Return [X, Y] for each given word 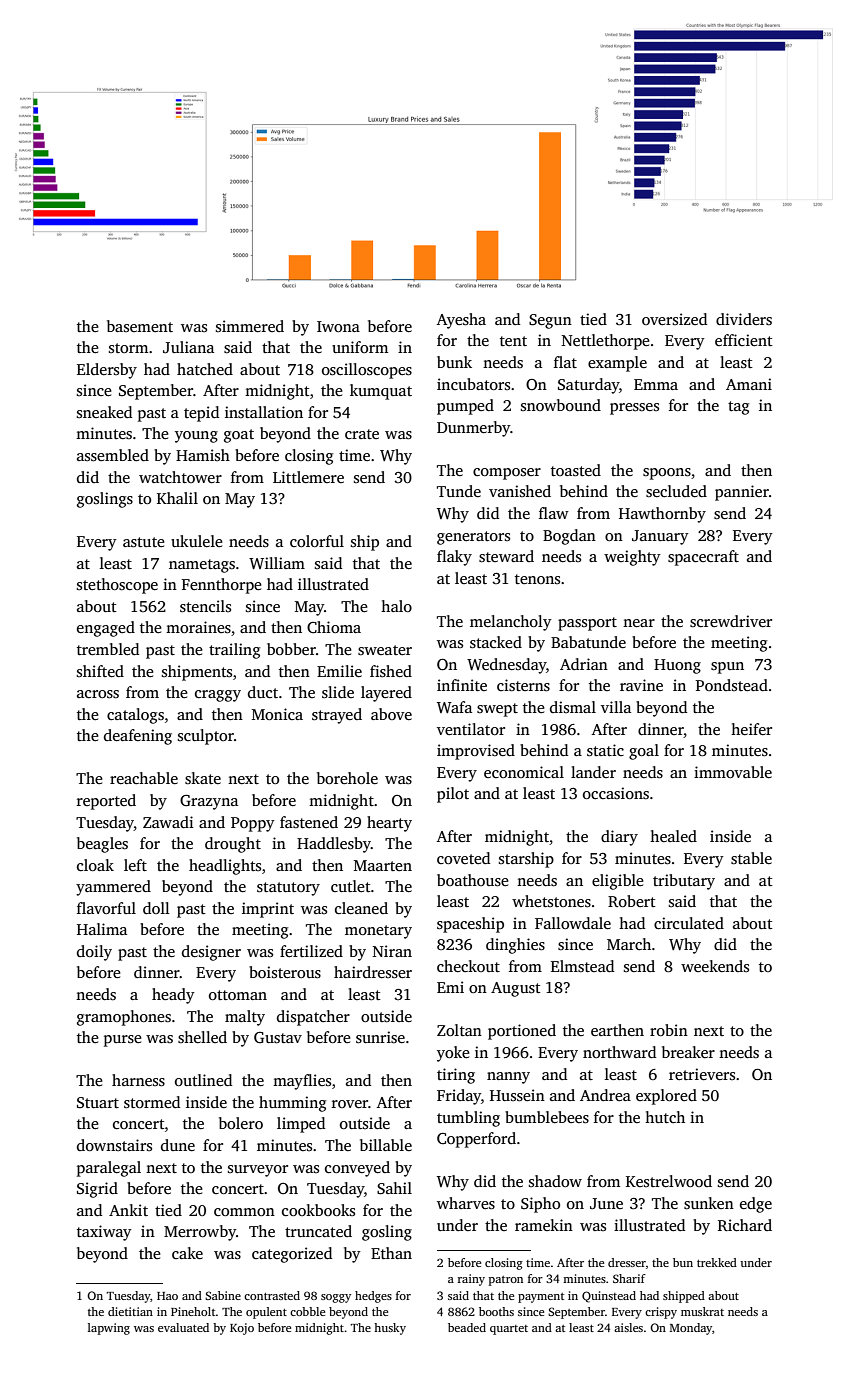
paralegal [109, 1169]
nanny [508, 1078]
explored [666, 1097]
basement [140, 326]
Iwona [338, 326]
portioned [522, 1032]
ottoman [238, 995]
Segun [550, 321]
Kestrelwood [669, 1181]
